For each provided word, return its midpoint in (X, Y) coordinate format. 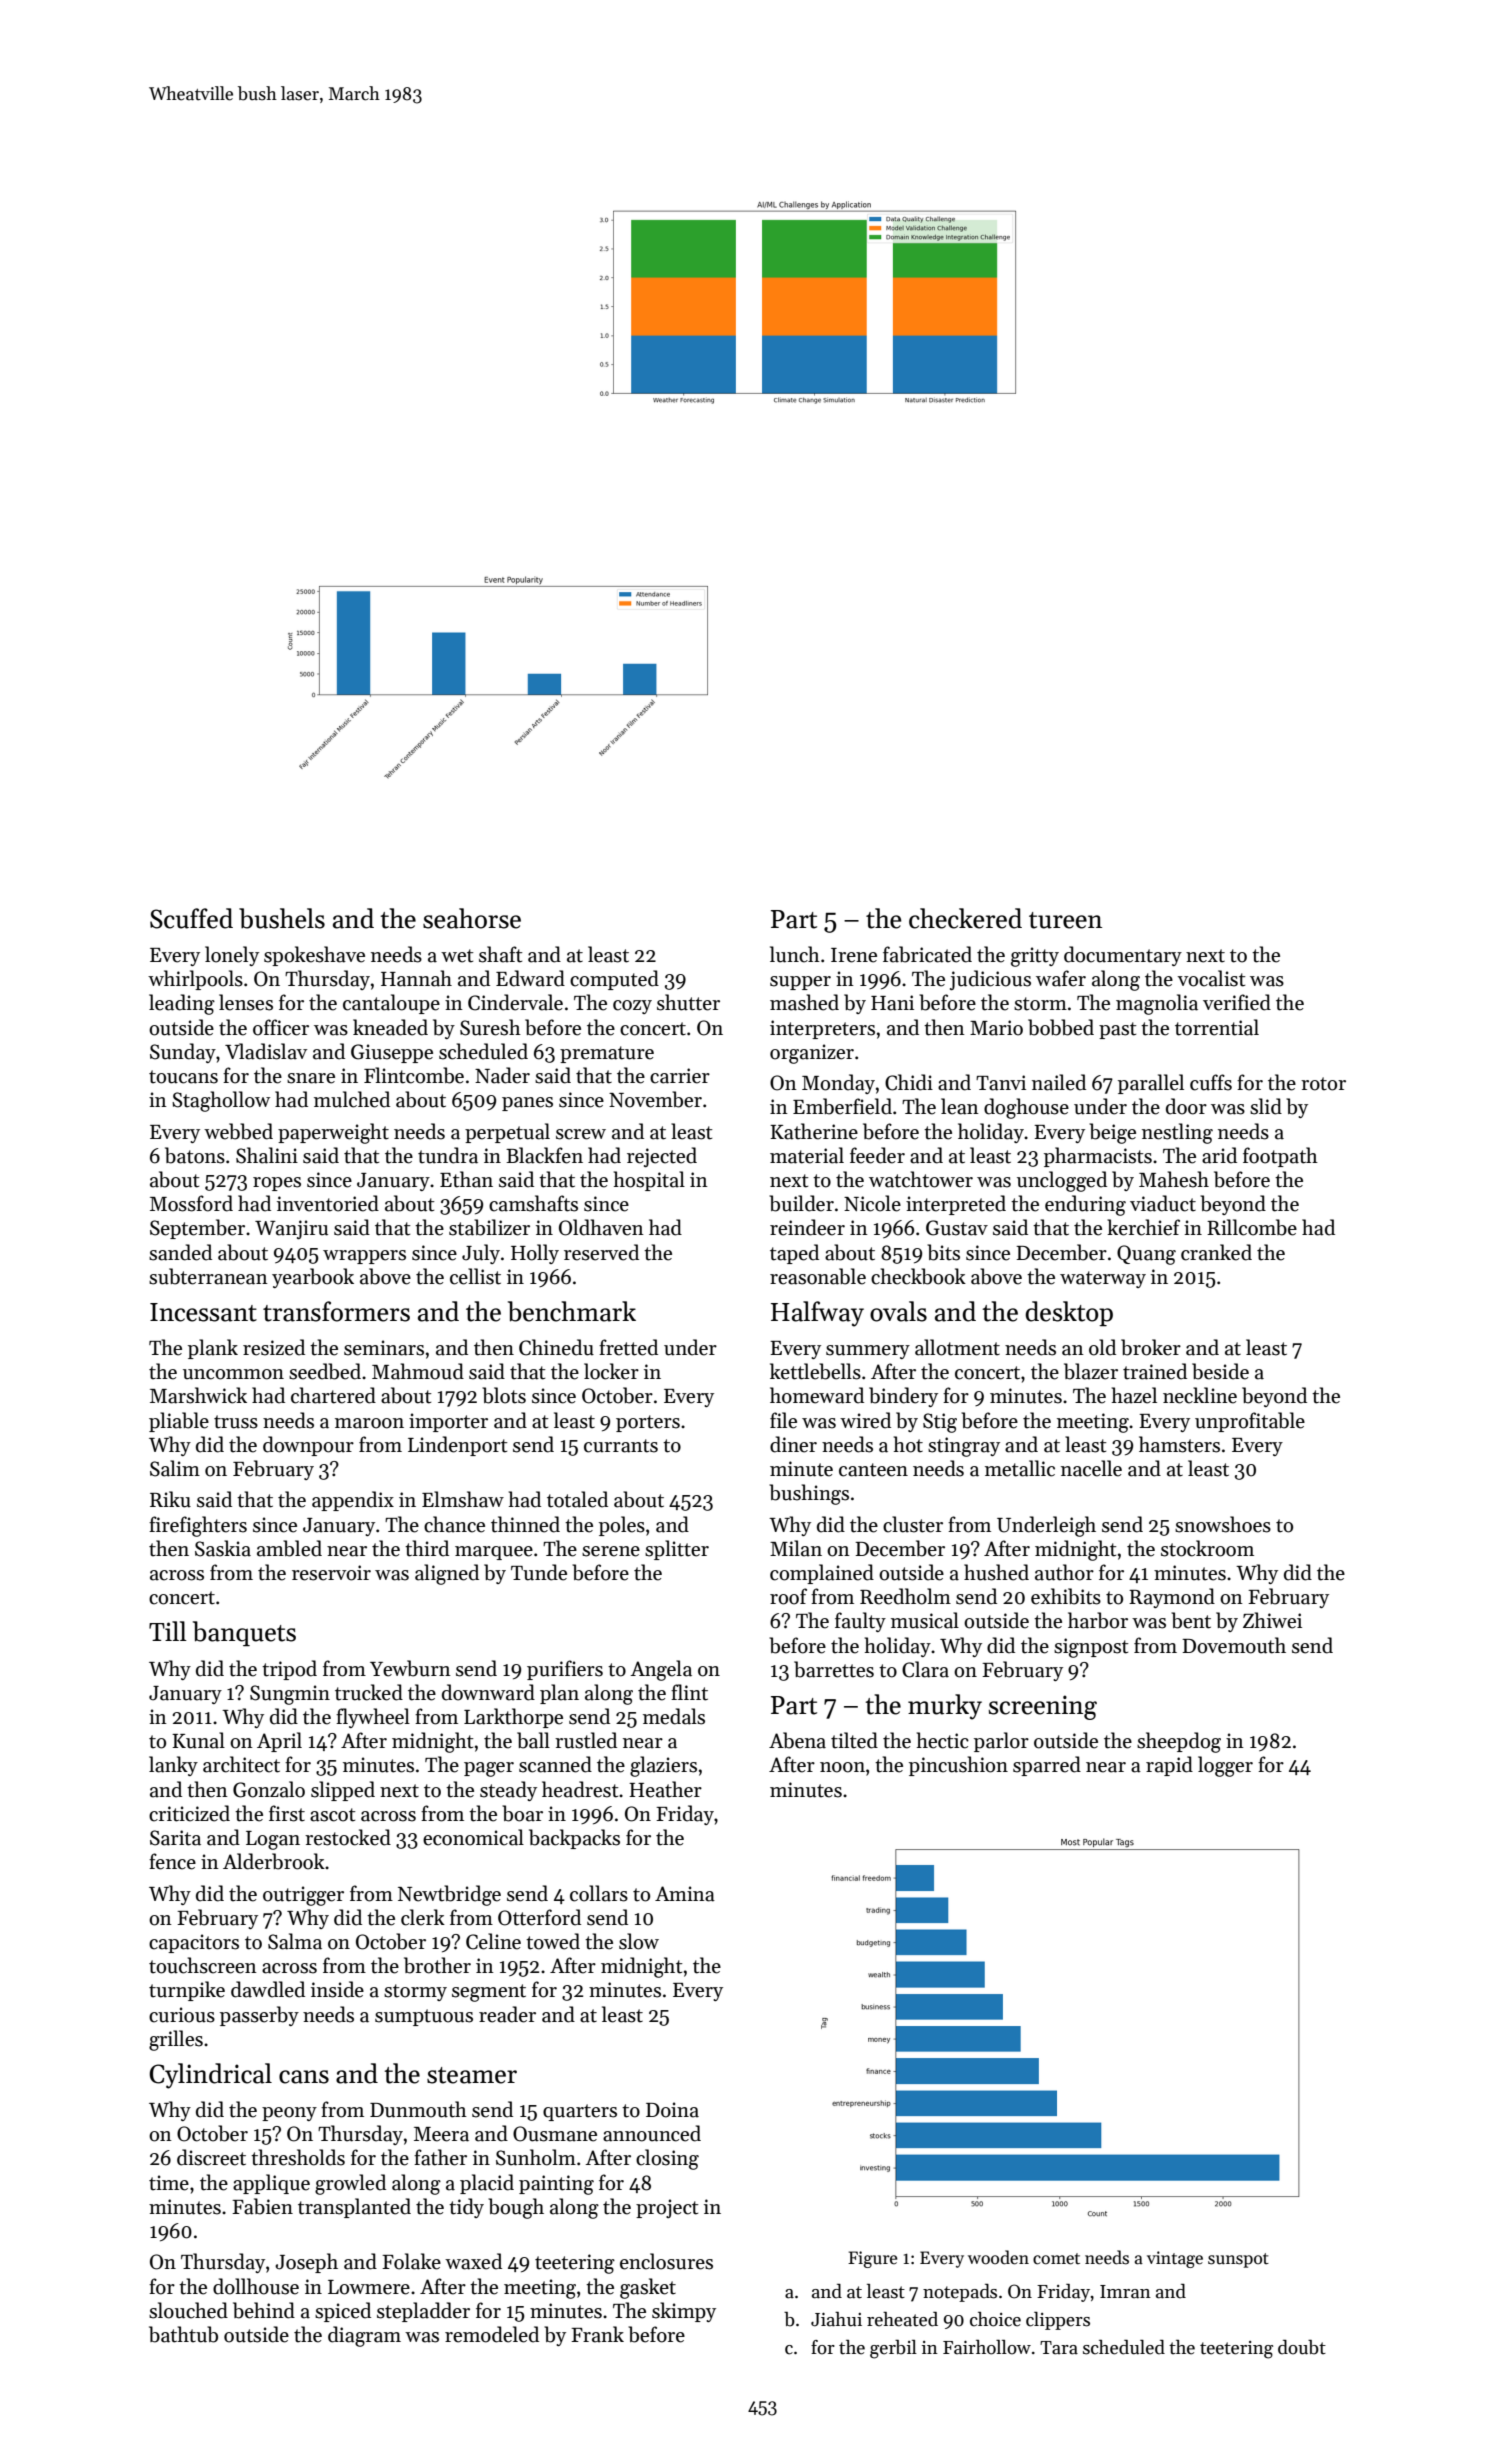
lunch (795, 954)
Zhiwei (1272, 1620)
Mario (996, 1028)
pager (489, 1769)
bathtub (183, 2334)
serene (611, 1551)
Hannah (416, 978)
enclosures (666, 2261)
